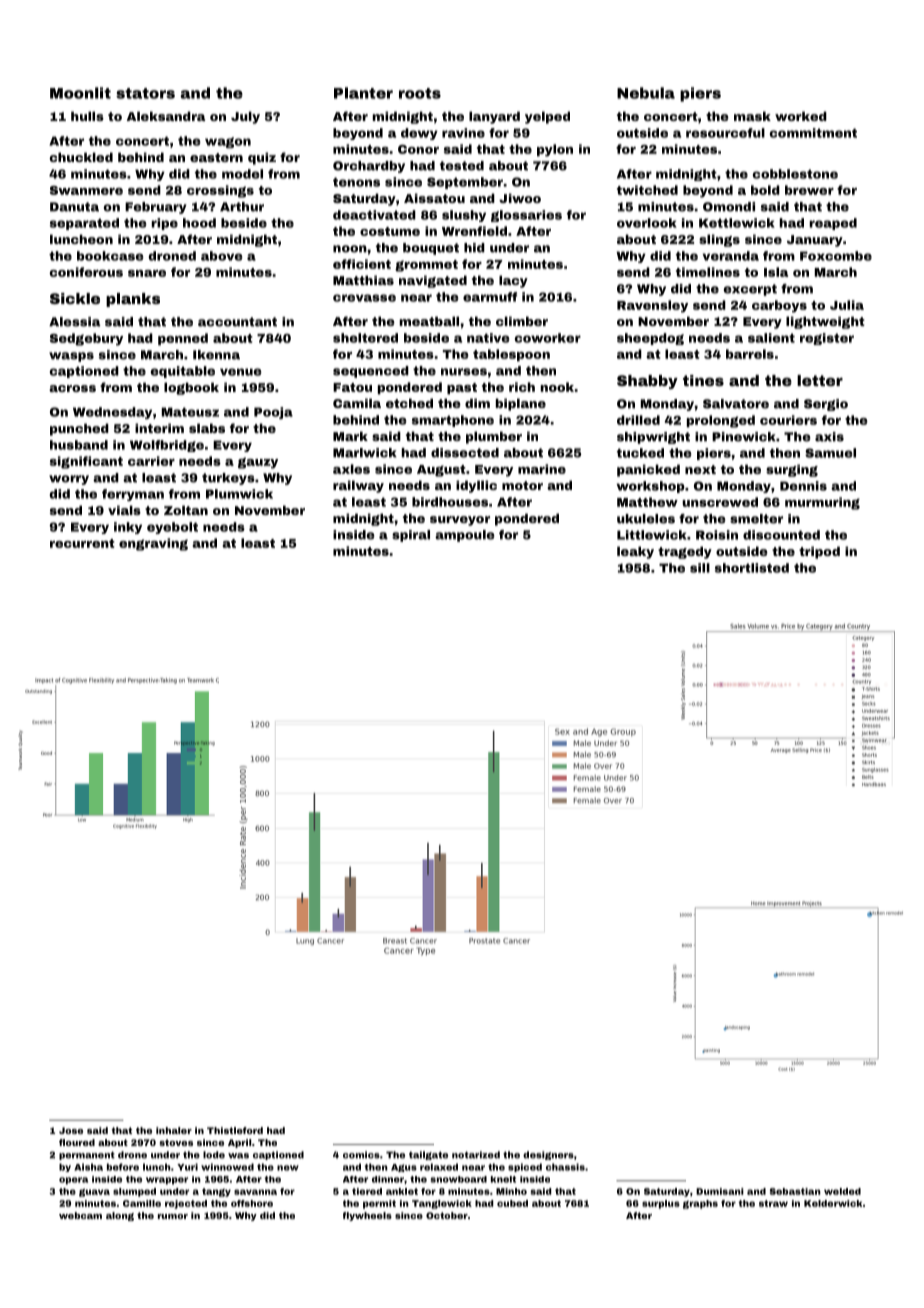  Describe the element at coordinates (71, 1130) in the page. I see `Jose` at that location.
